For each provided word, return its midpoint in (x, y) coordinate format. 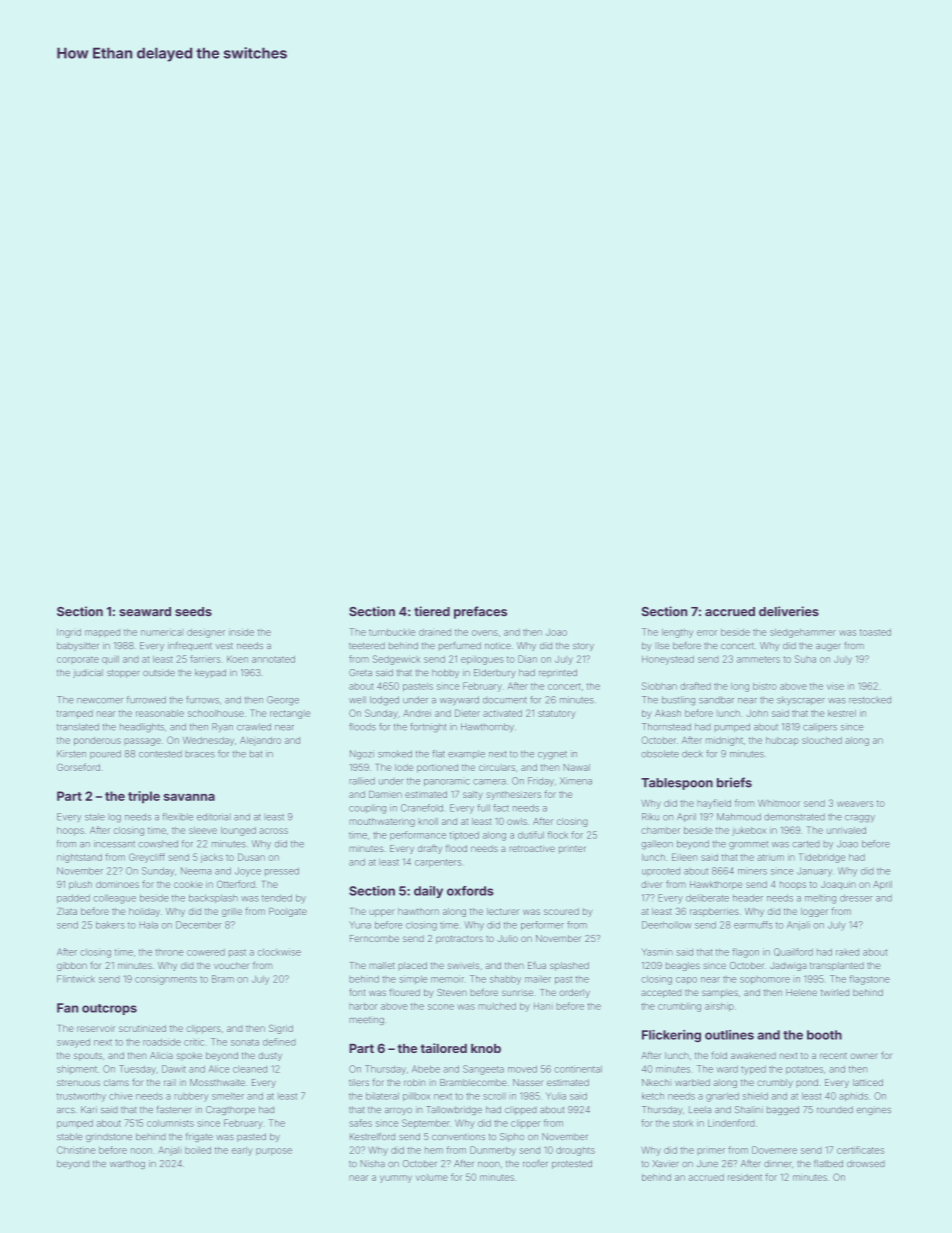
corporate (78, 659)
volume (432, 1177)
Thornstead (666, 727)
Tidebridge (822, 858)
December (199, 925)
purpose (274, 1152)
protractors (459, 940)
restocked (870, 700)
